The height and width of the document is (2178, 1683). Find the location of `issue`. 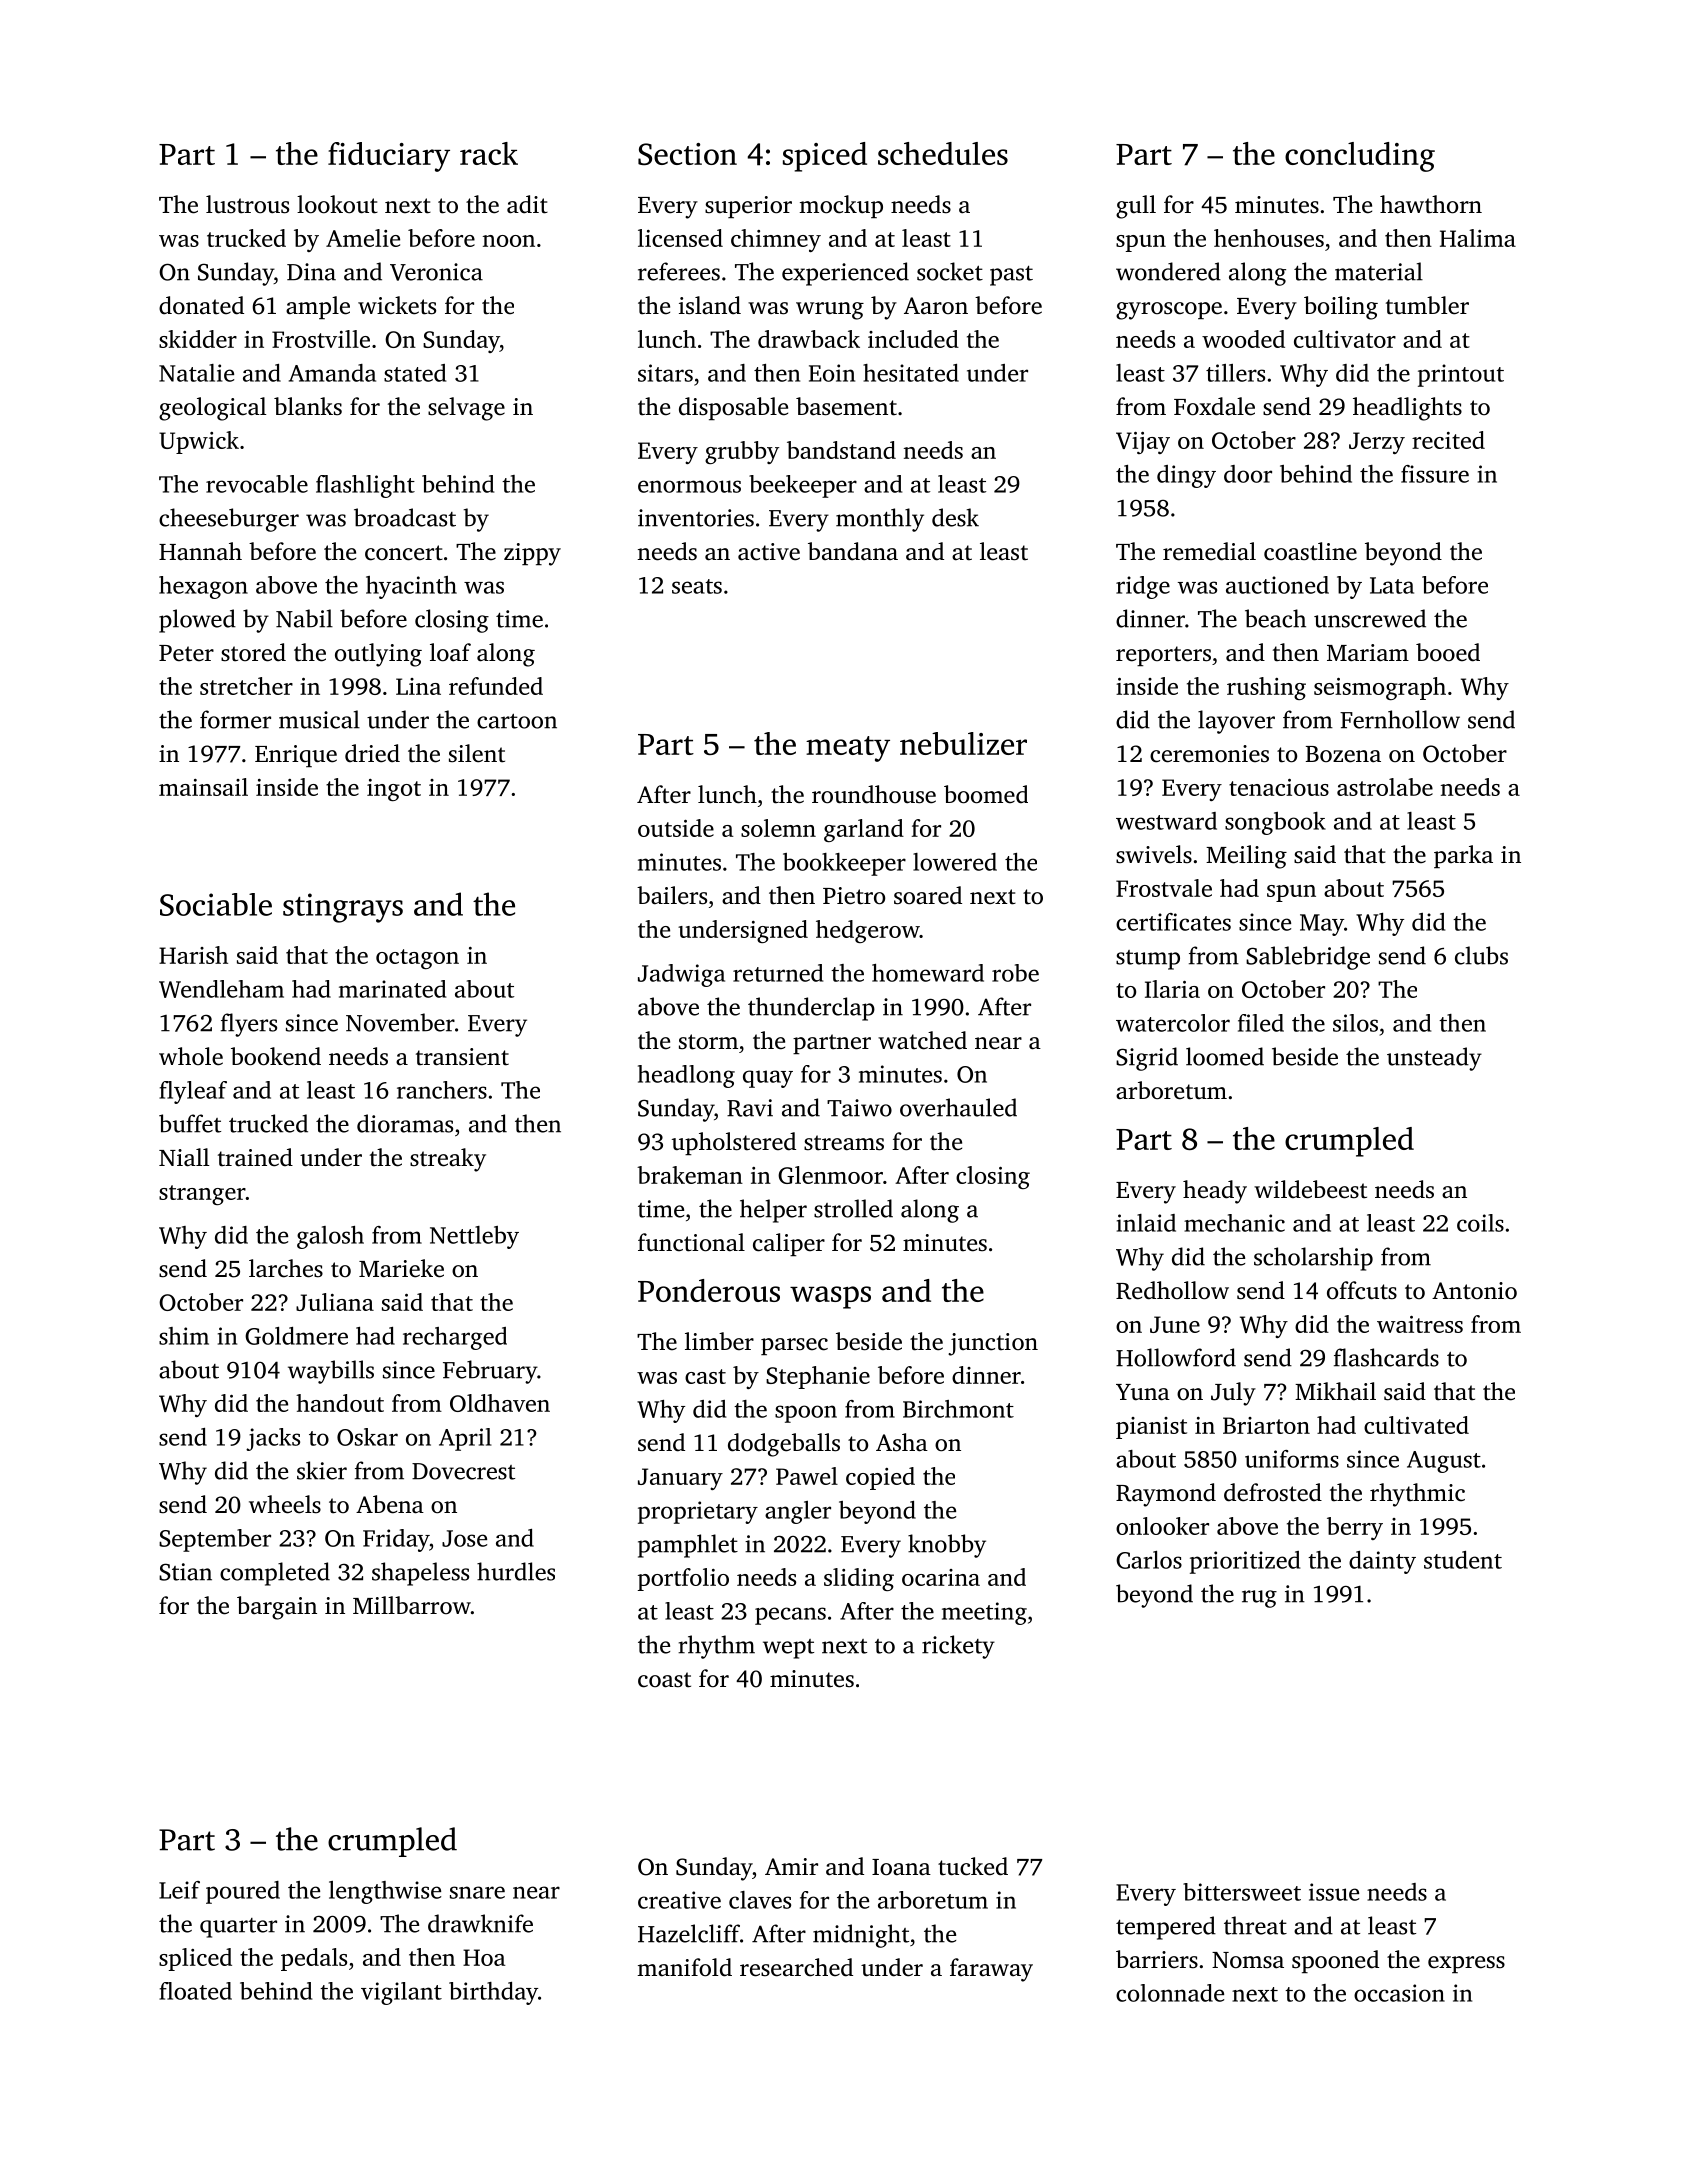

issue is located at coordinates (1334, 1892).
